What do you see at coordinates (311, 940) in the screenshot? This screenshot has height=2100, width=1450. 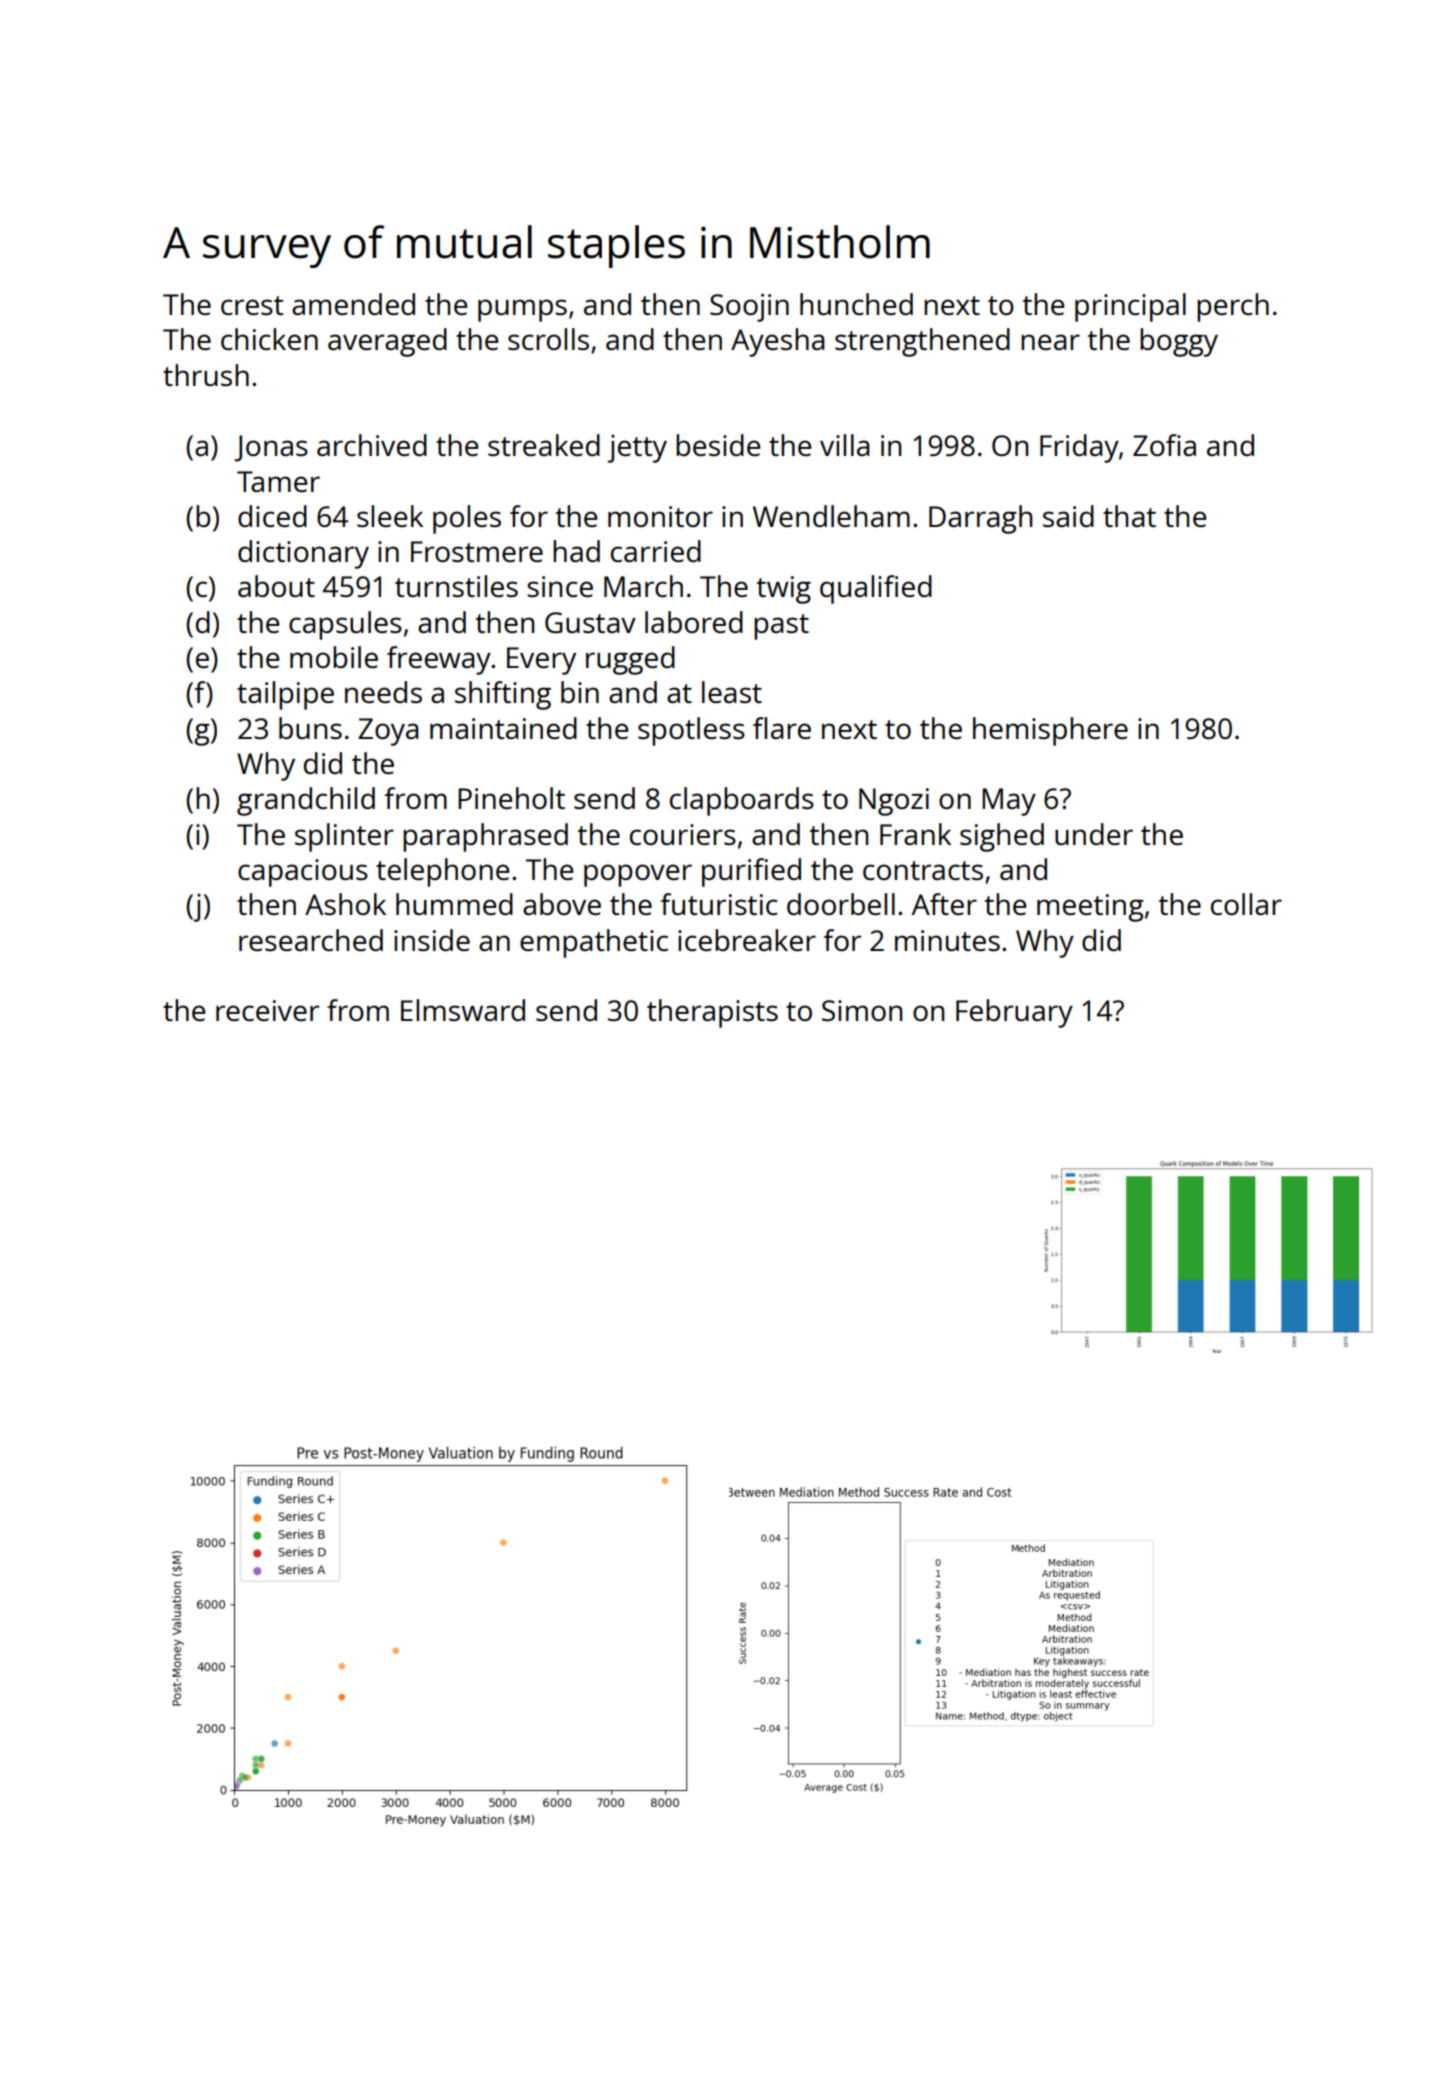 I see `researched` at bounding box center [311, 940].
